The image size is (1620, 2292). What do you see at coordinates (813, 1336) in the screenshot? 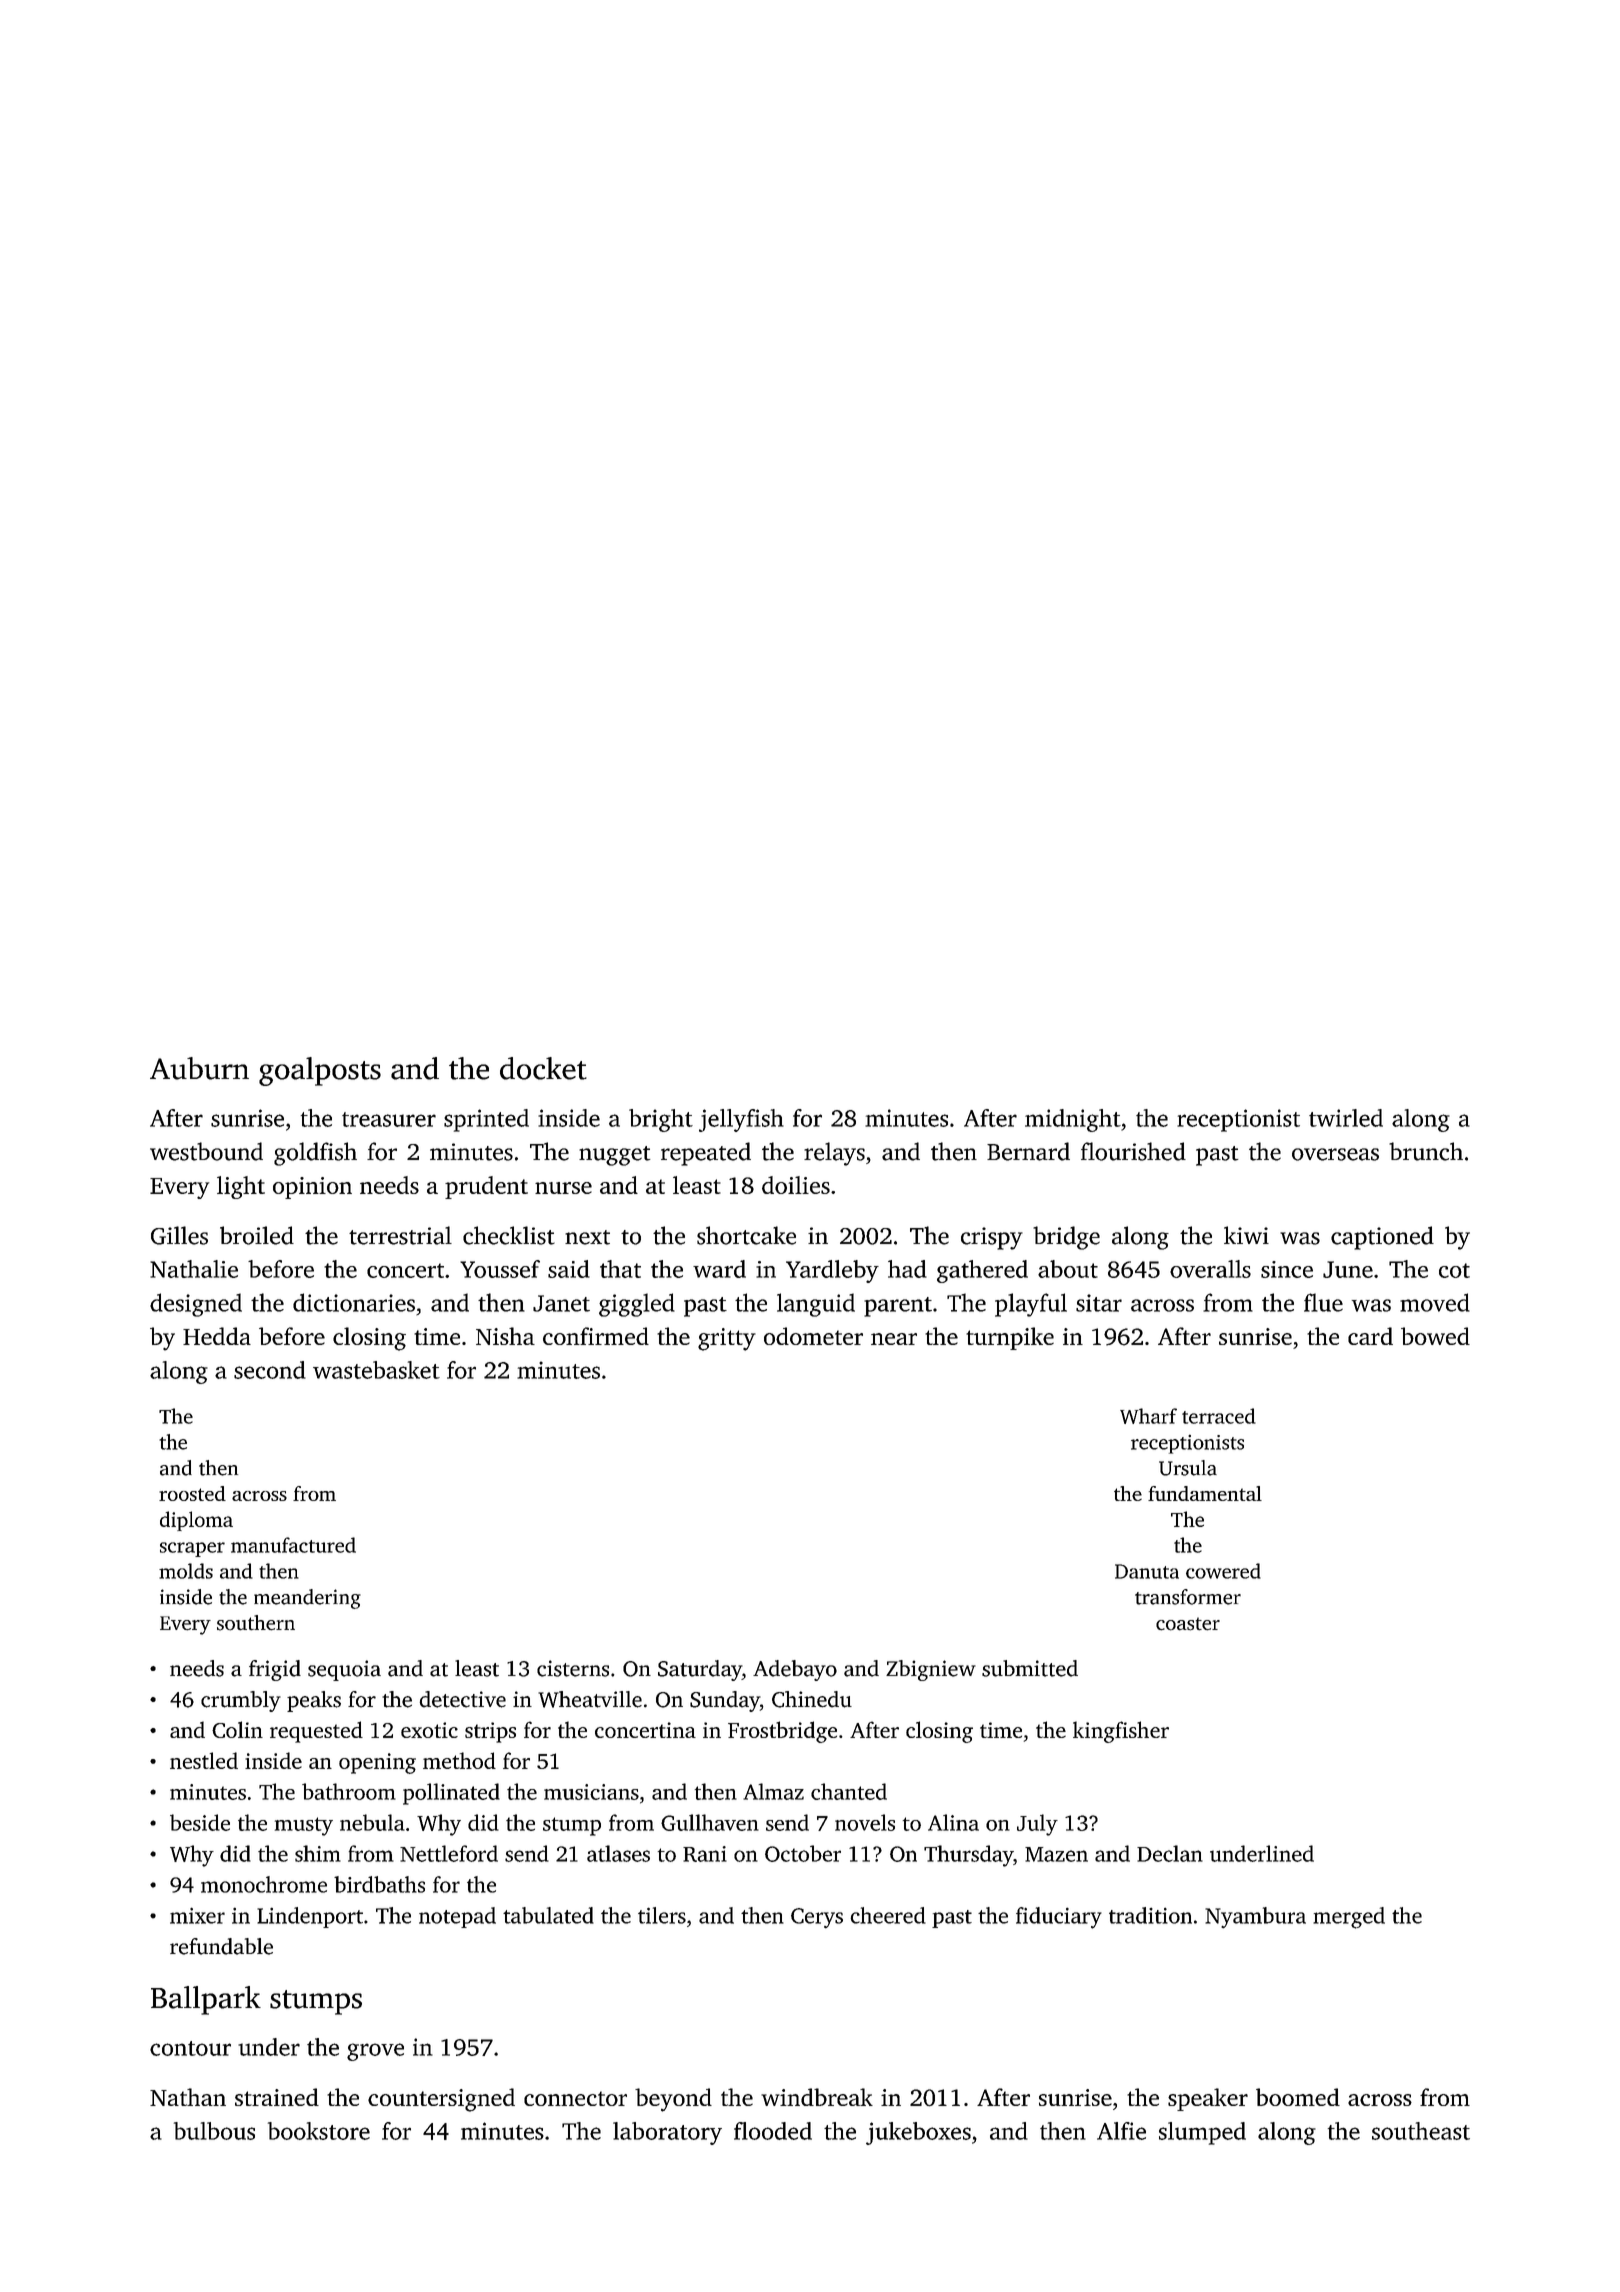
I see `odometer` at bounding box center [813, 1336].
